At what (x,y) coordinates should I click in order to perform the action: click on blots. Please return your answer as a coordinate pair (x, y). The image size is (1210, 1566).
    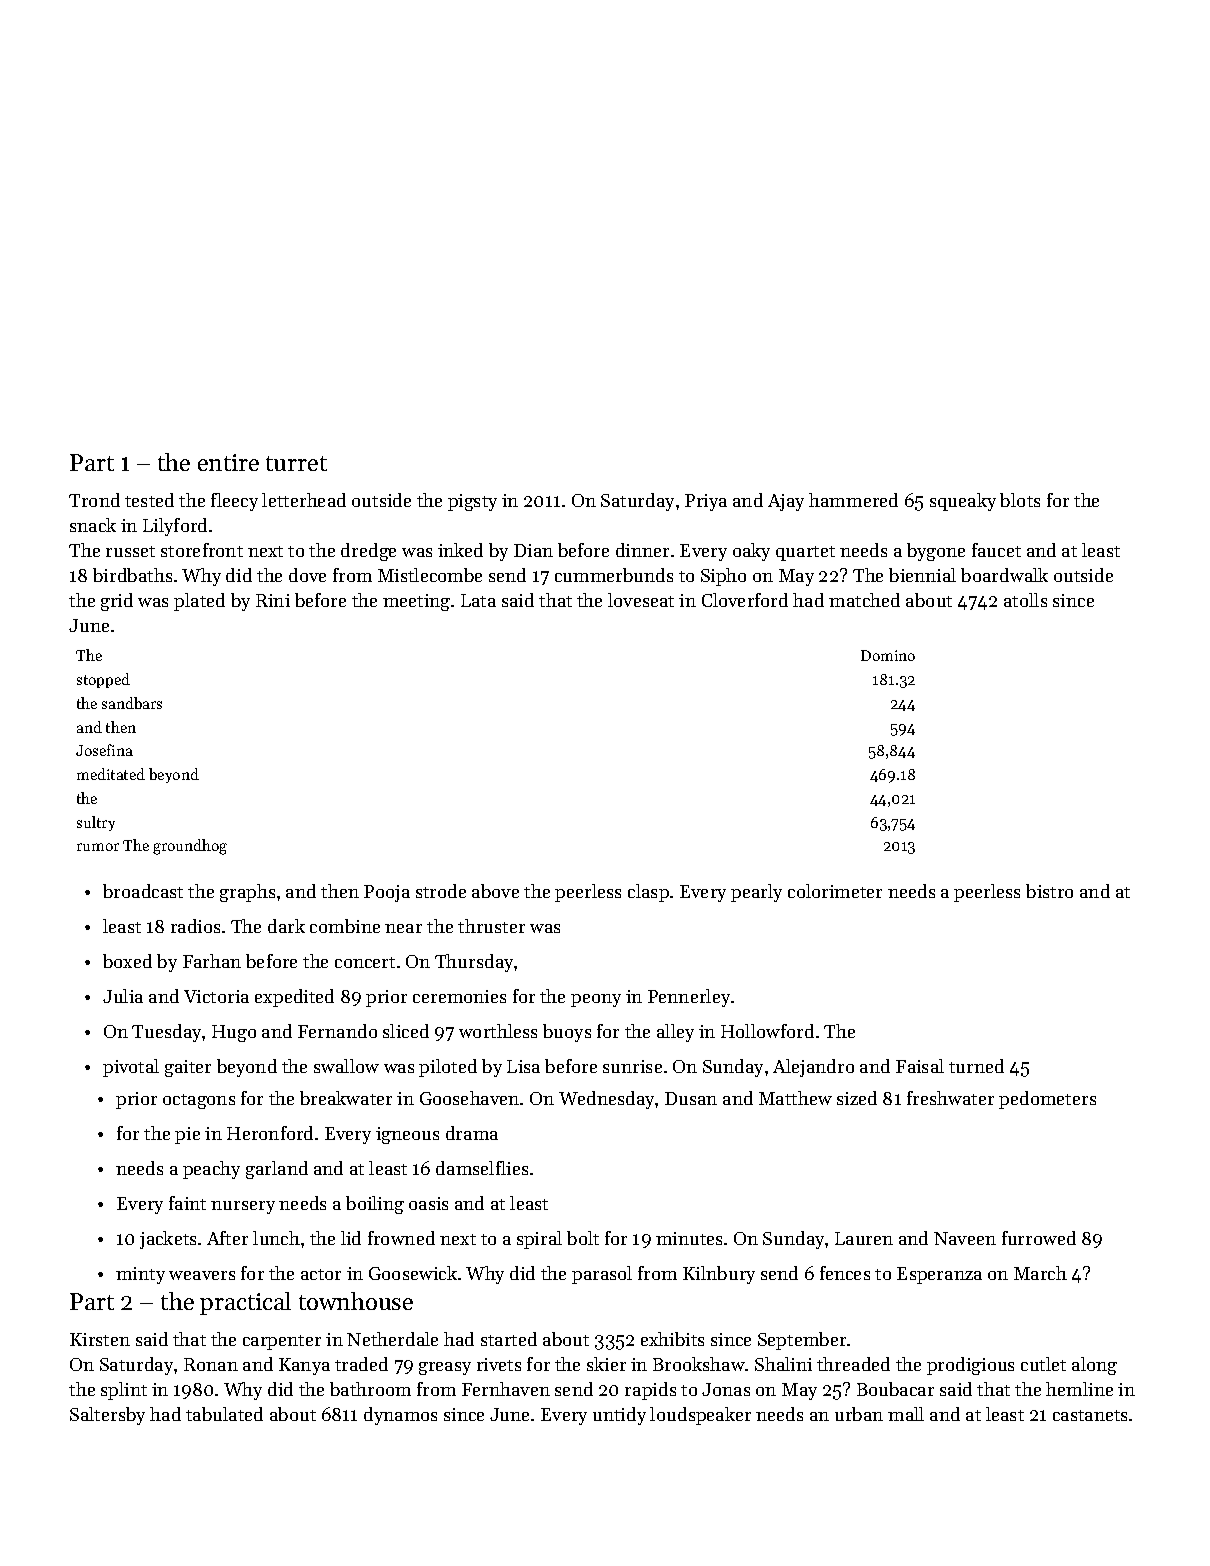
    Looking at the image, I should click on (1020, 500).
